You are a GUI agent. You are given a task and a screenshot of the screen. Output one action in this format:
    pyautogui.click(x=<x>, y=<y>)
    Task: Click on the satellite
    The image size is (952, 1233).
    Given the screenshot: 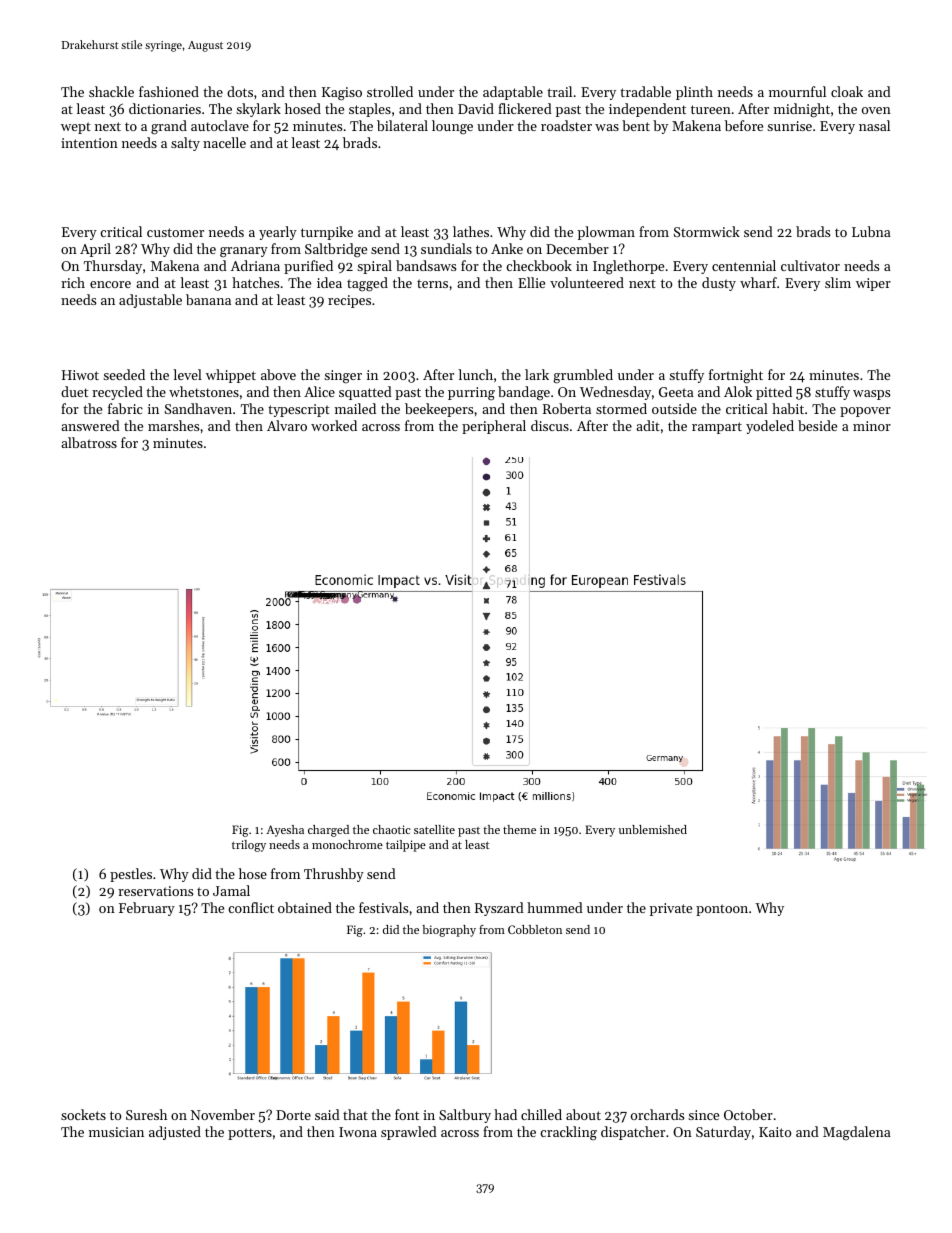 What is the action you would take?
    pyautogui.click(x=434, y=829)
